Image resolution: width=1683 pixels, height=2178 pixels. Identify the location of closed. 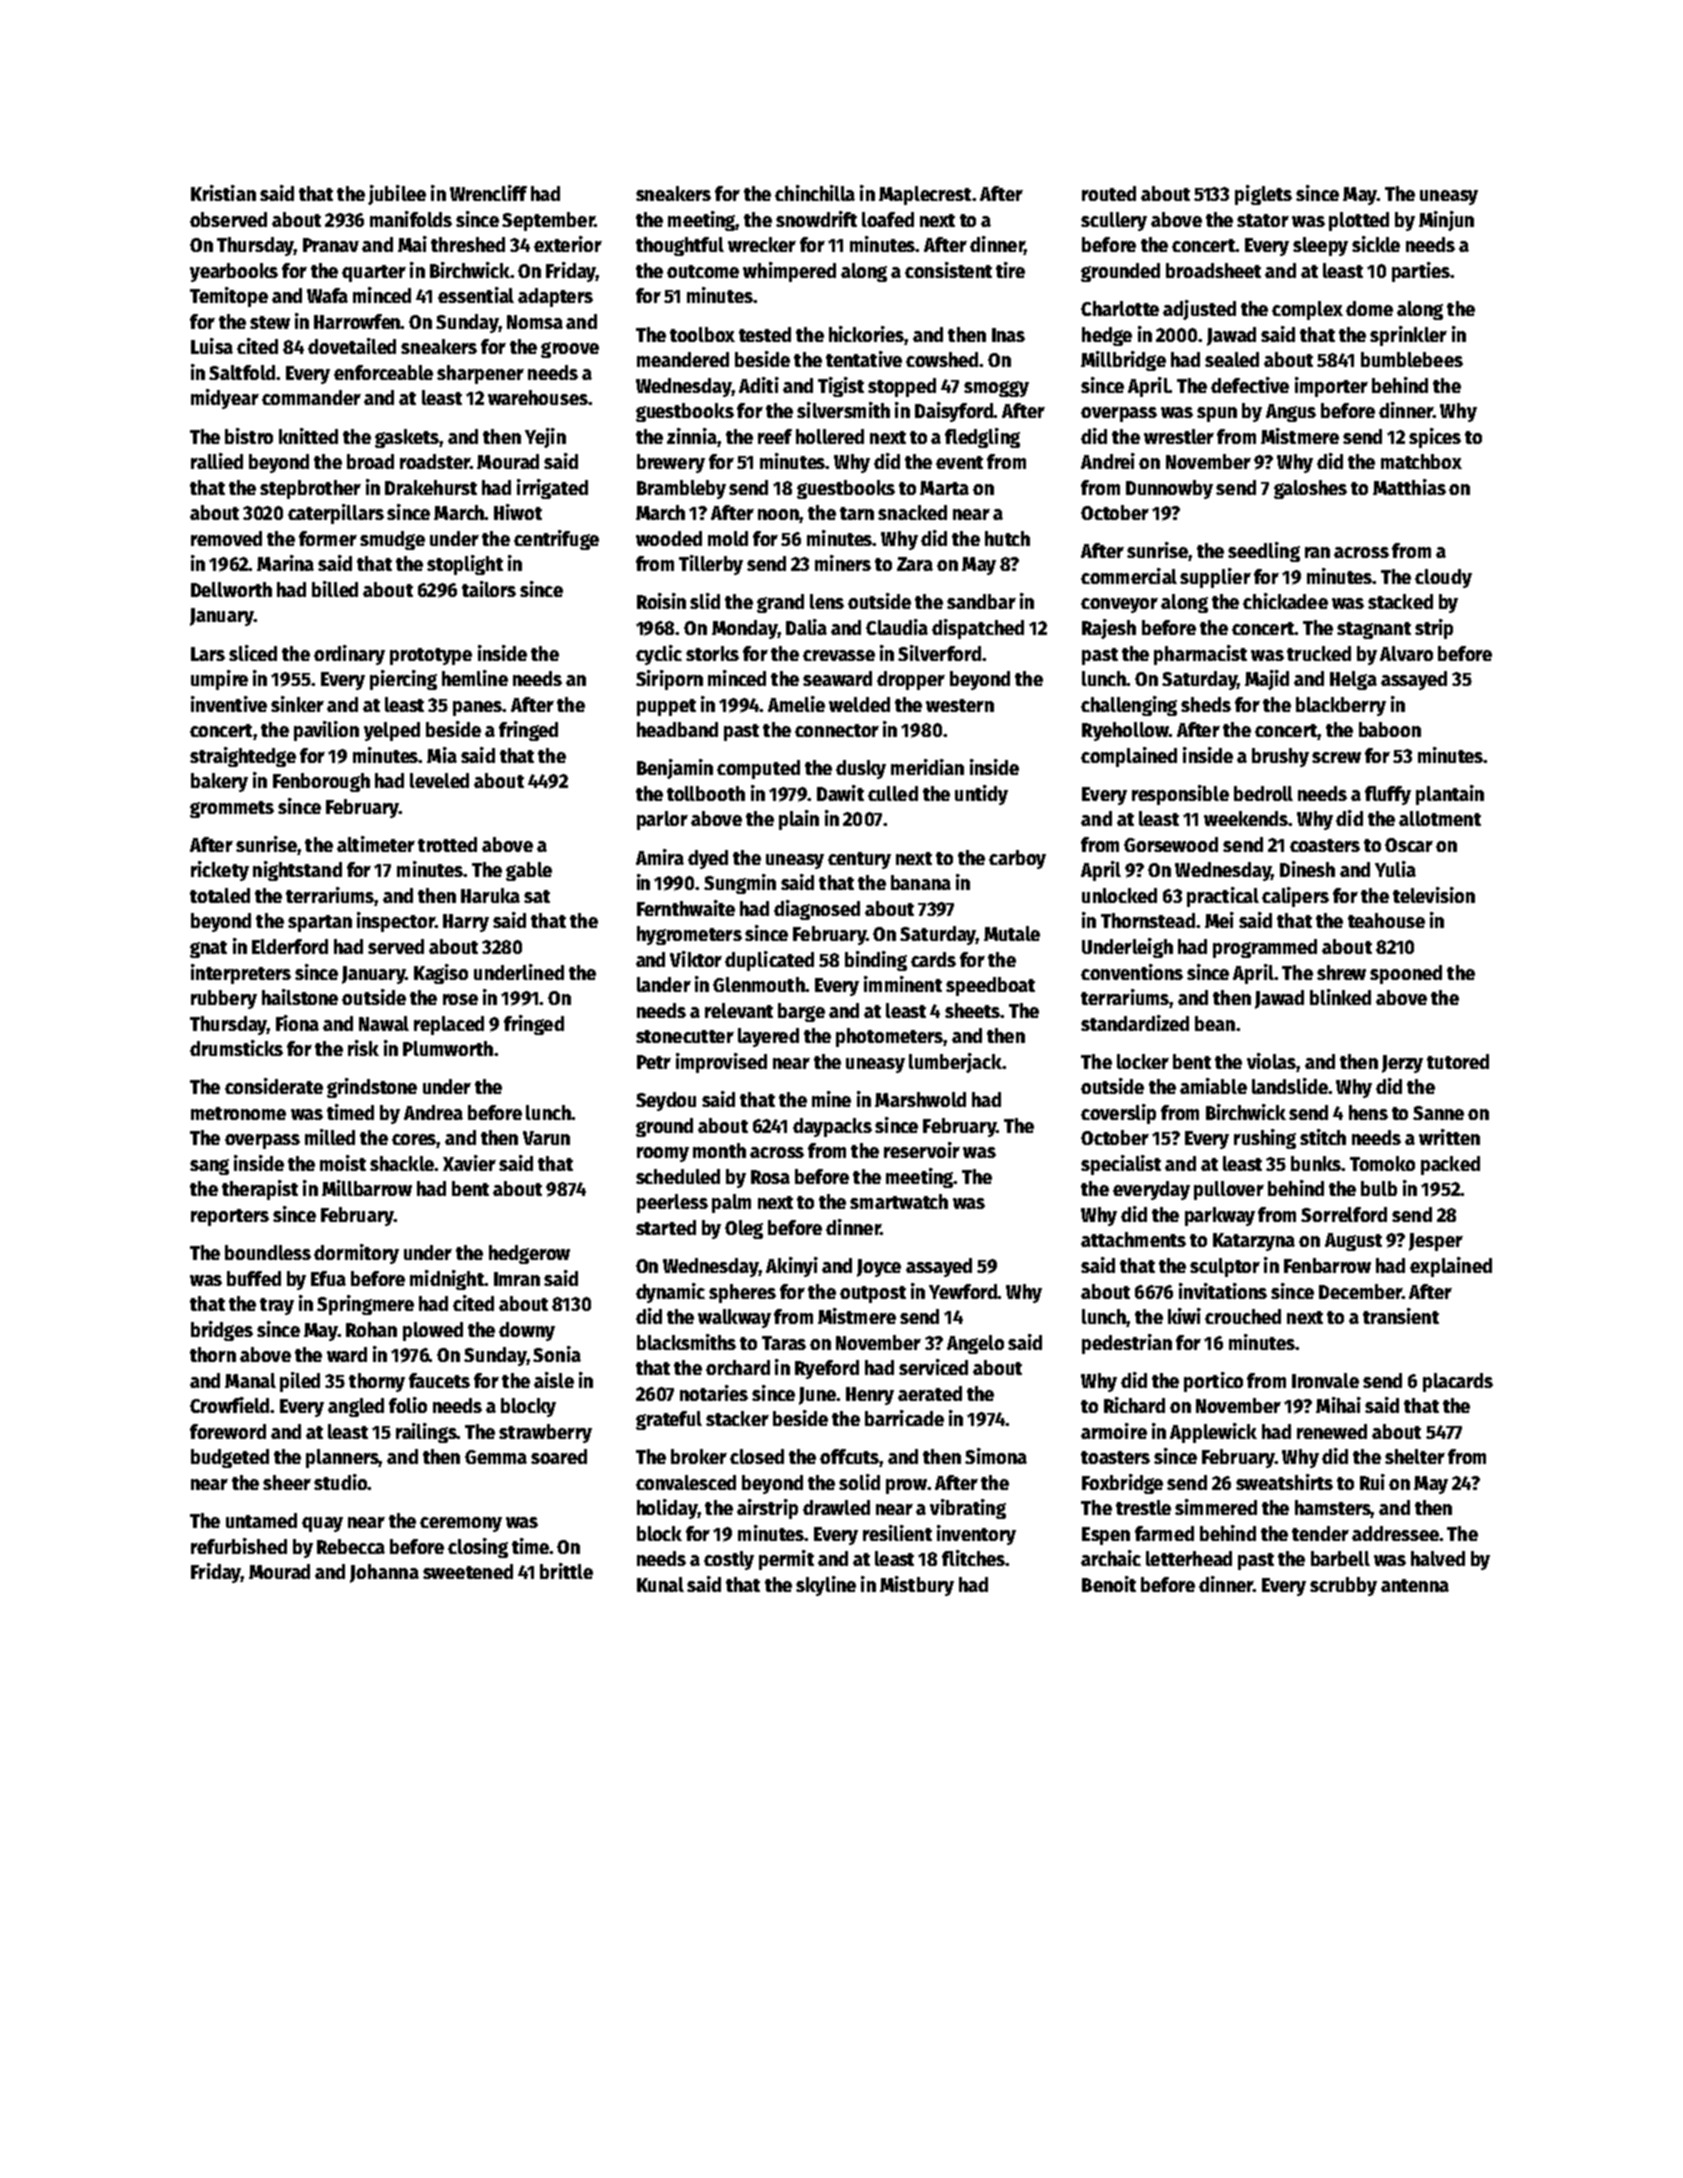
(757, 1456).
